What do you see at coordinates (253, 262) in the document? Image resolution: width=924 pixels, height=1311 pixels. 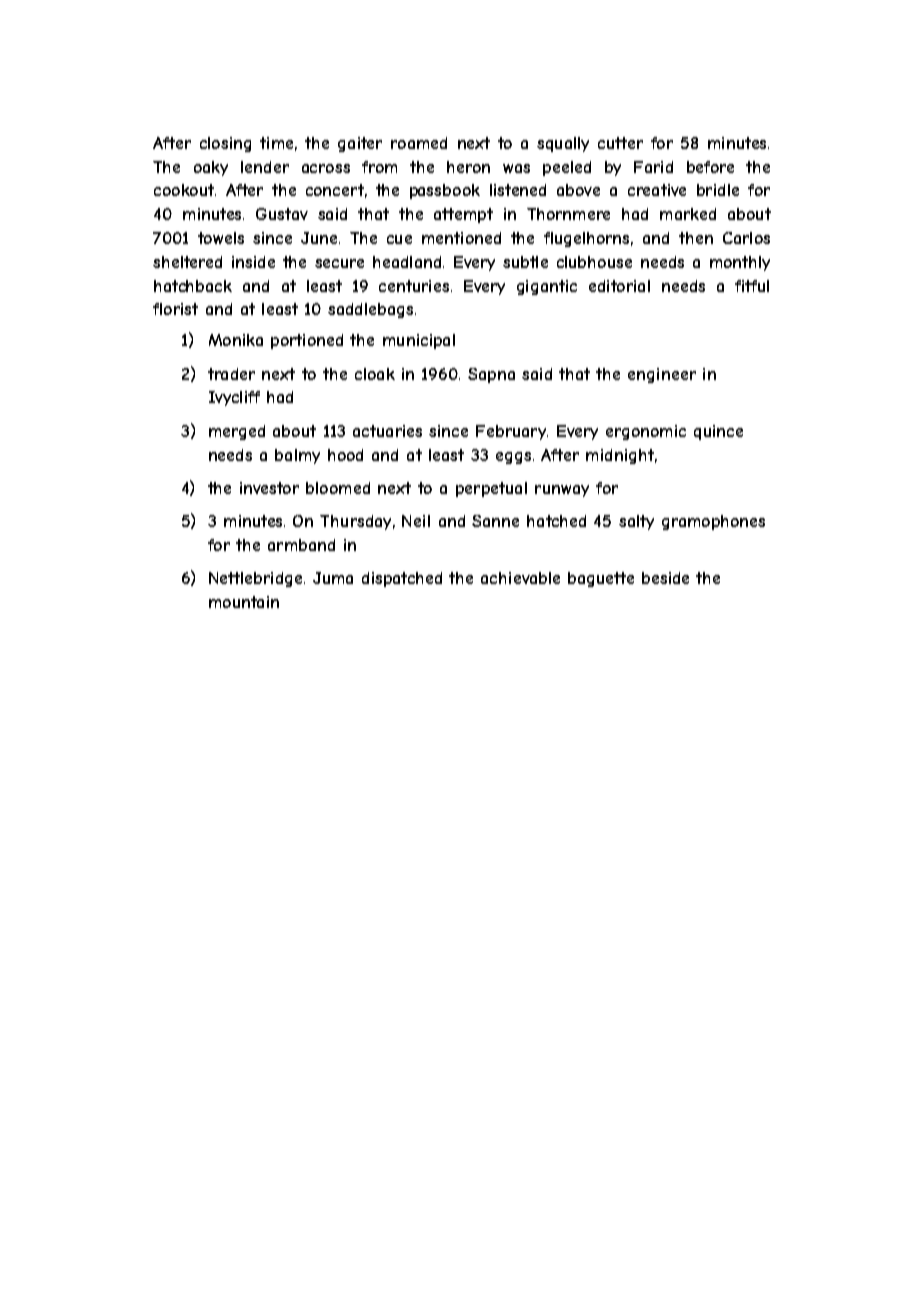 I see `inside` at bounding box center [253, 262].
